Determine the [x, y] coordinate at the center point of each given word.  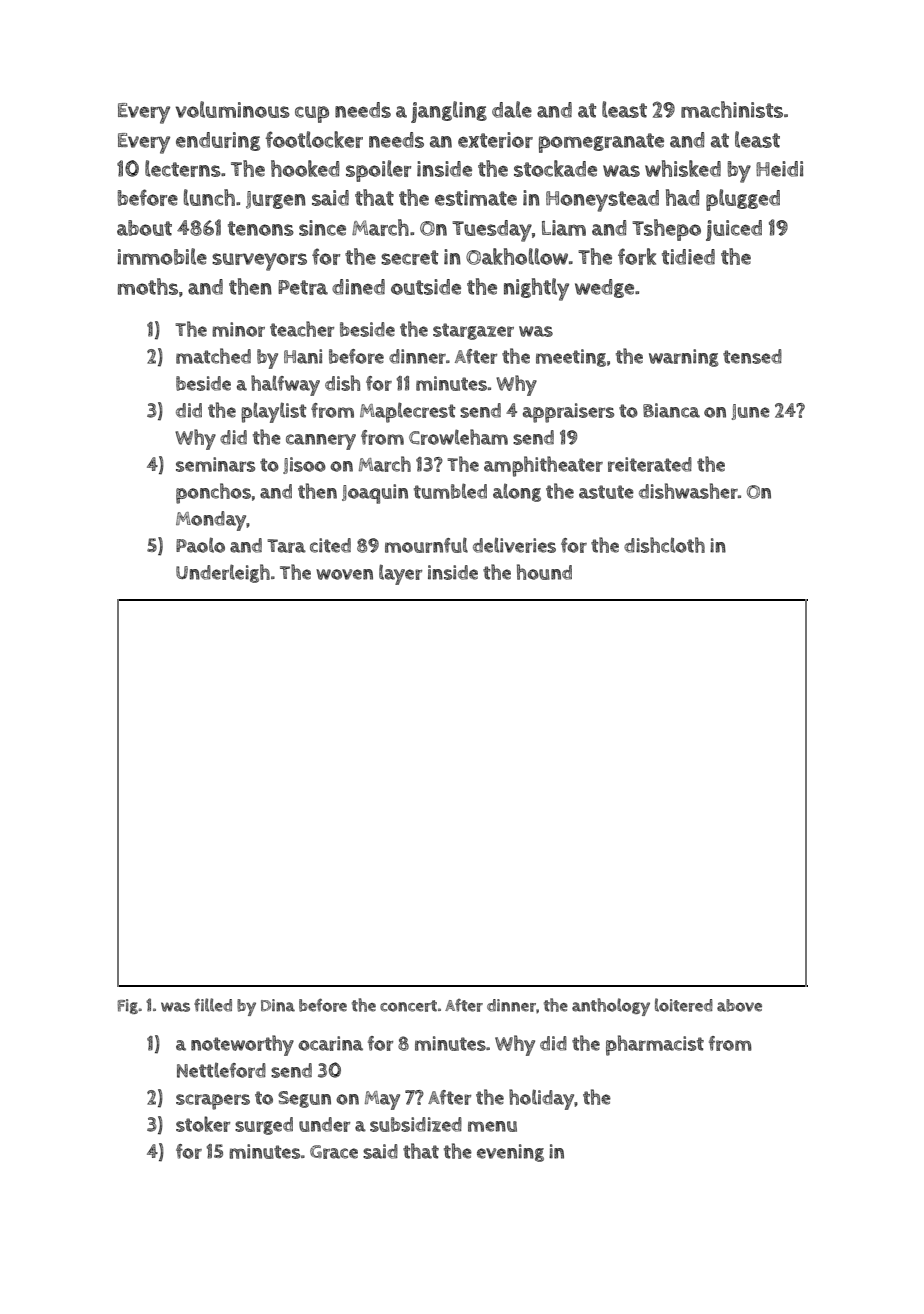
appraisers [568, 413]
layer [400, 574]
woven [344, 574]
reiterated [650, 464]
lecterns [183, 168]
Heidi [779, 169]
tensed [752, 356]
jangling [449, 112]
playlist [273, 412]
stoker [203, 1124]
